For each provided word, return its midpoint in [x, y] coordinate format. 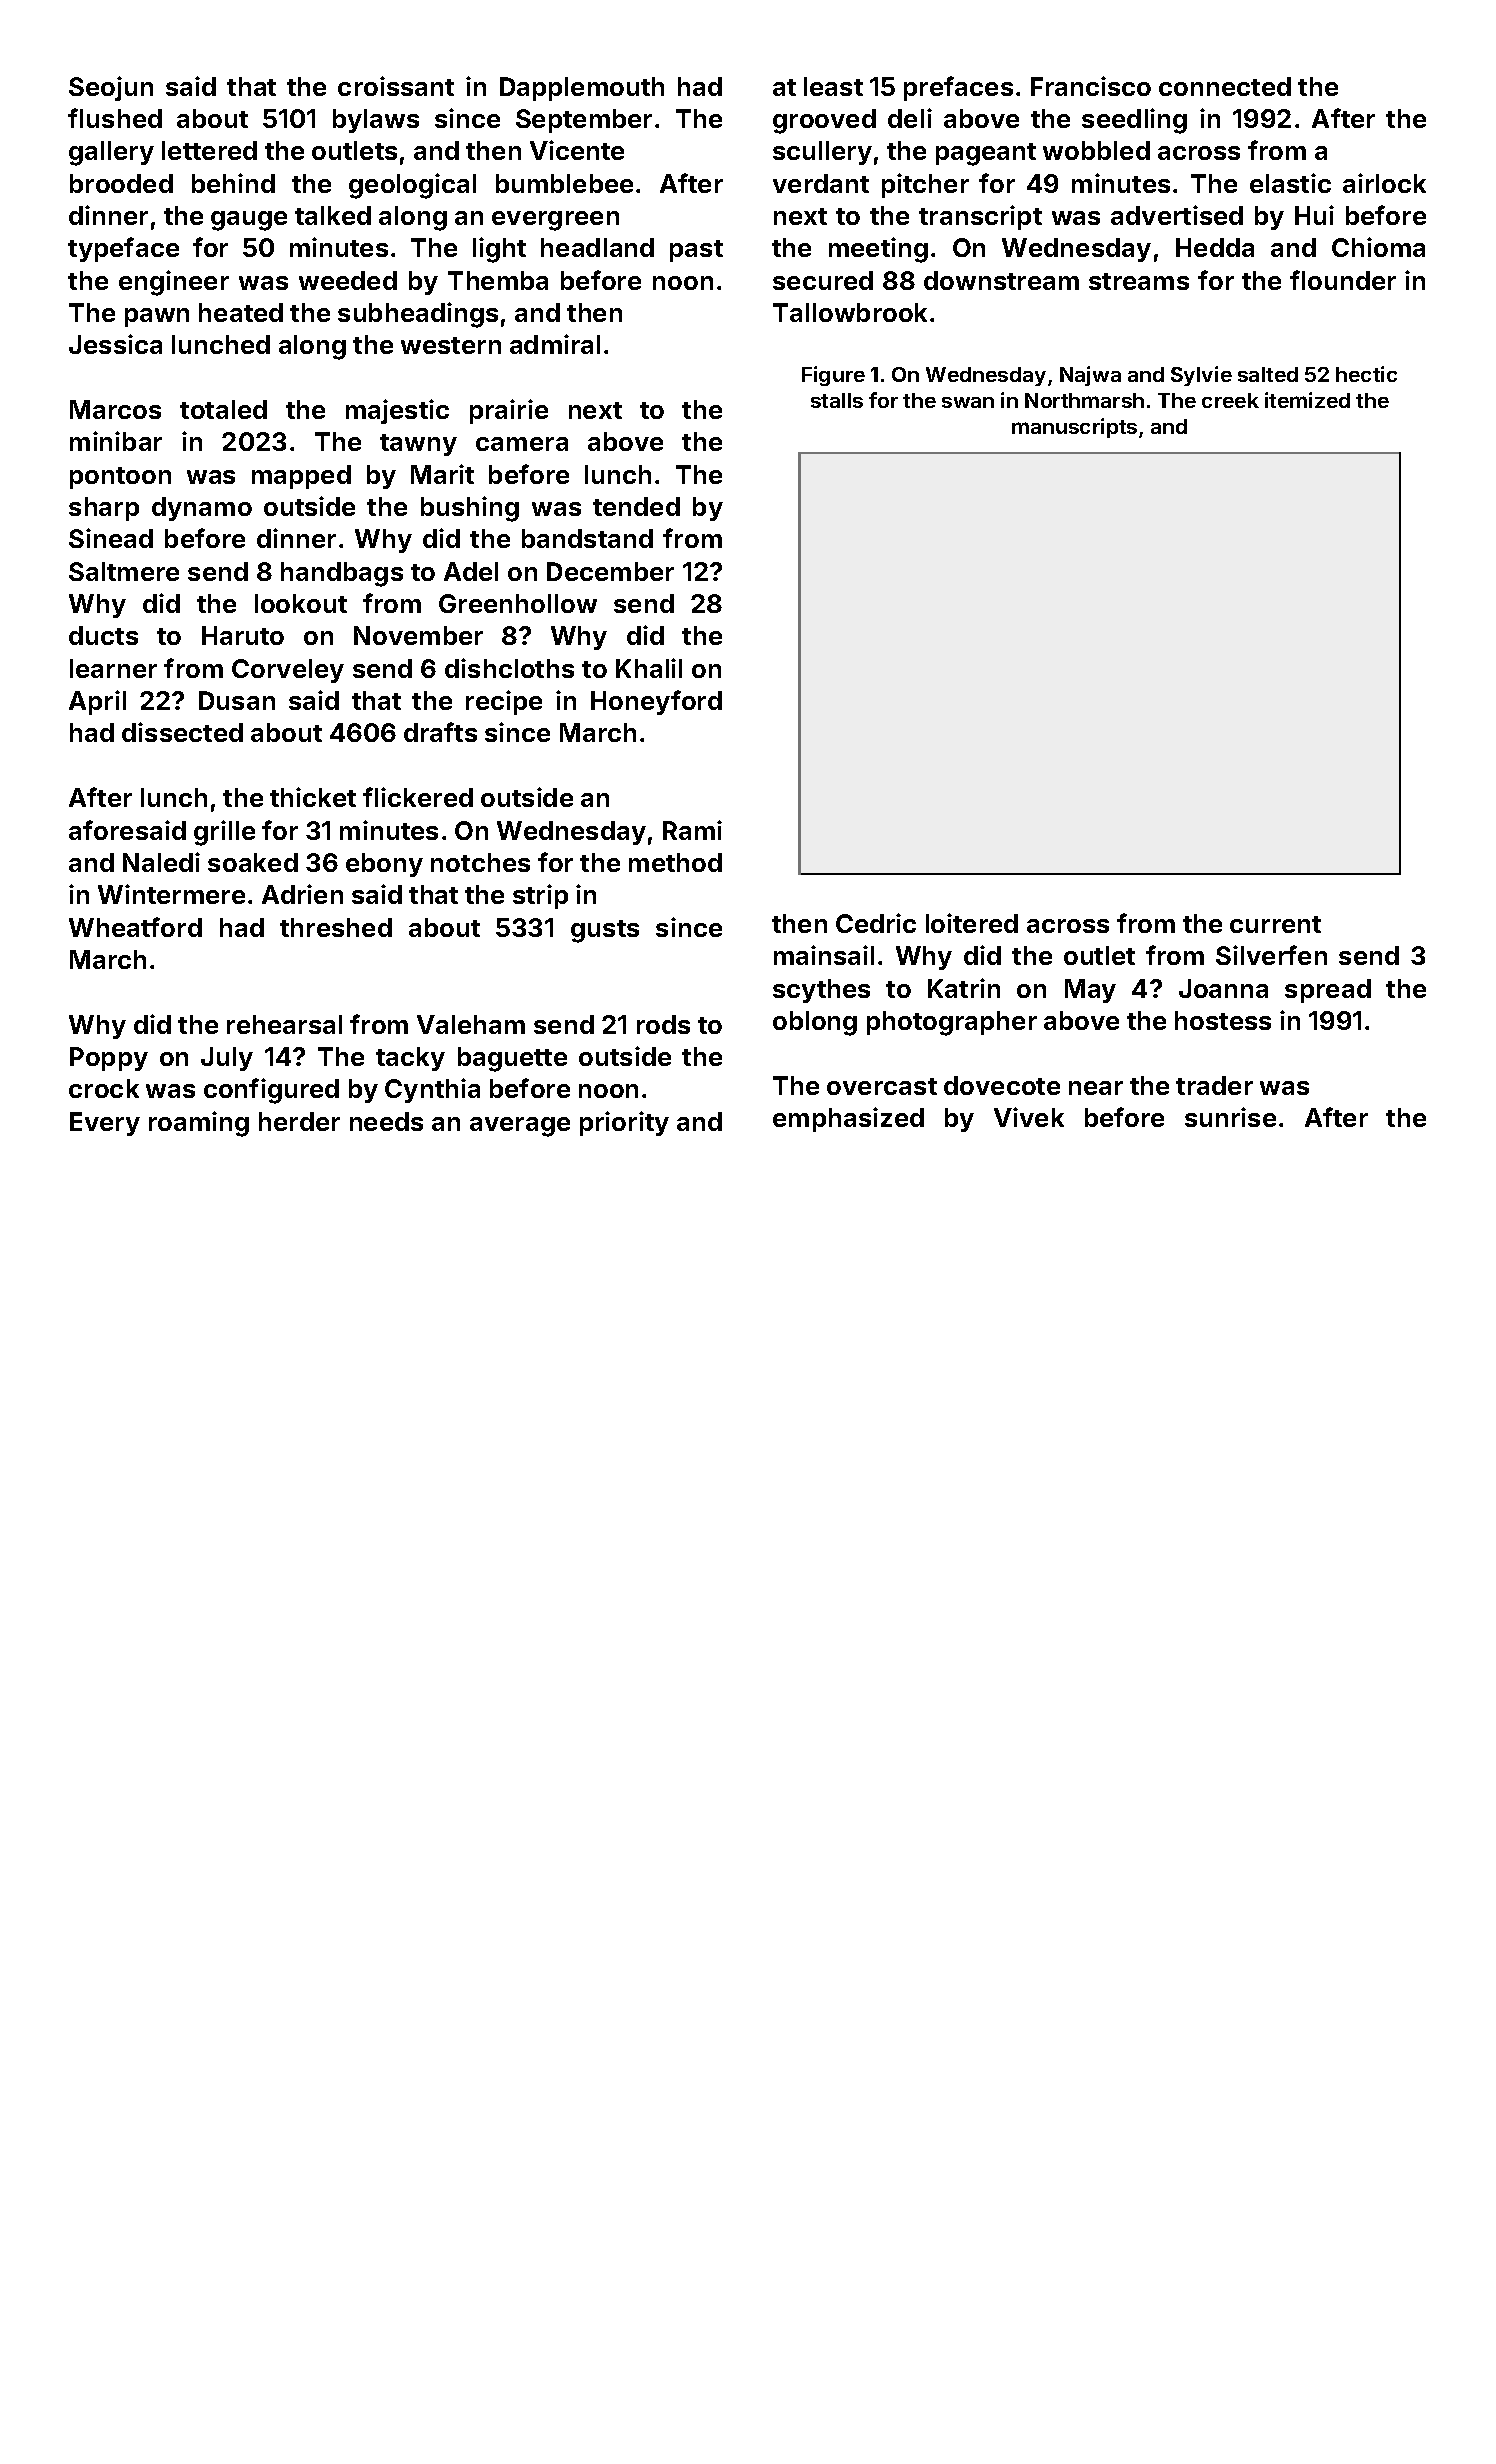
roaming [199, 1124]
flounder [1343, 280]
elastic [1290, 183]
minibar [116, 441]
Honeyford [656, 702]
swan [968, 402]
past [696, 251]
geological [412, 186]
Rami [692, 830]
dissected [182, 732]
